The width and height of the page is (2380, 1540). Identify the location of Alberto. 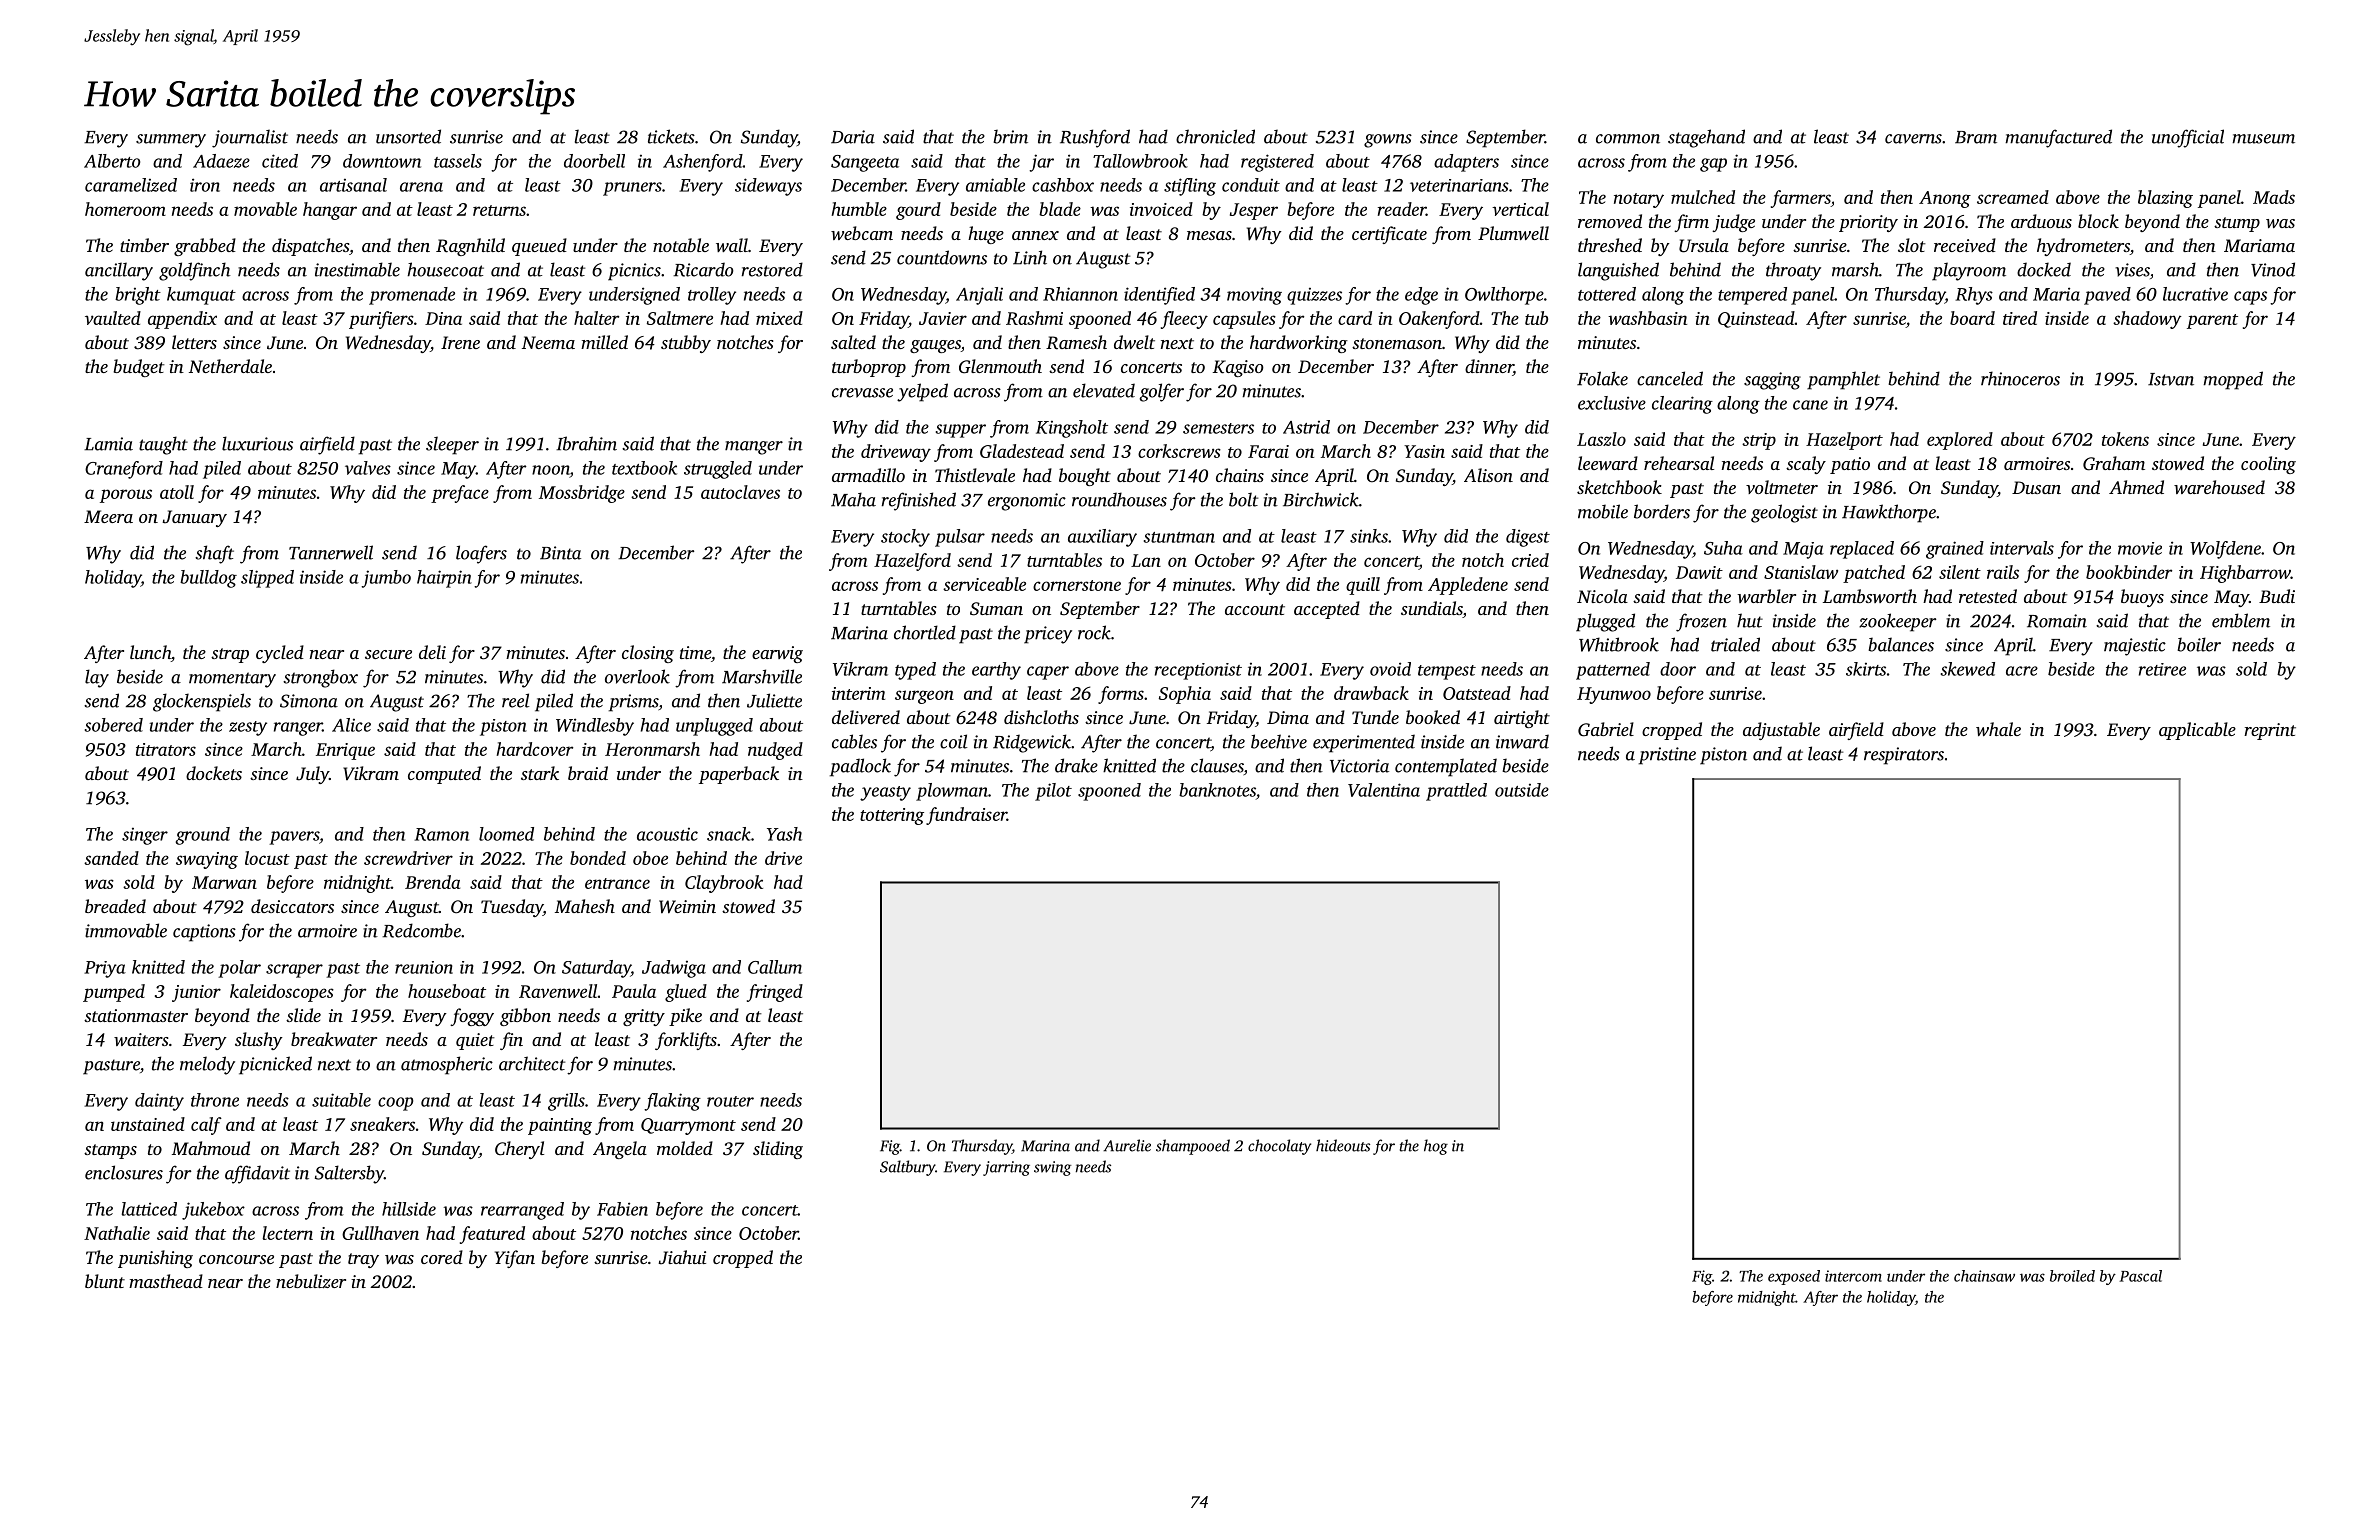
(112, 161).
